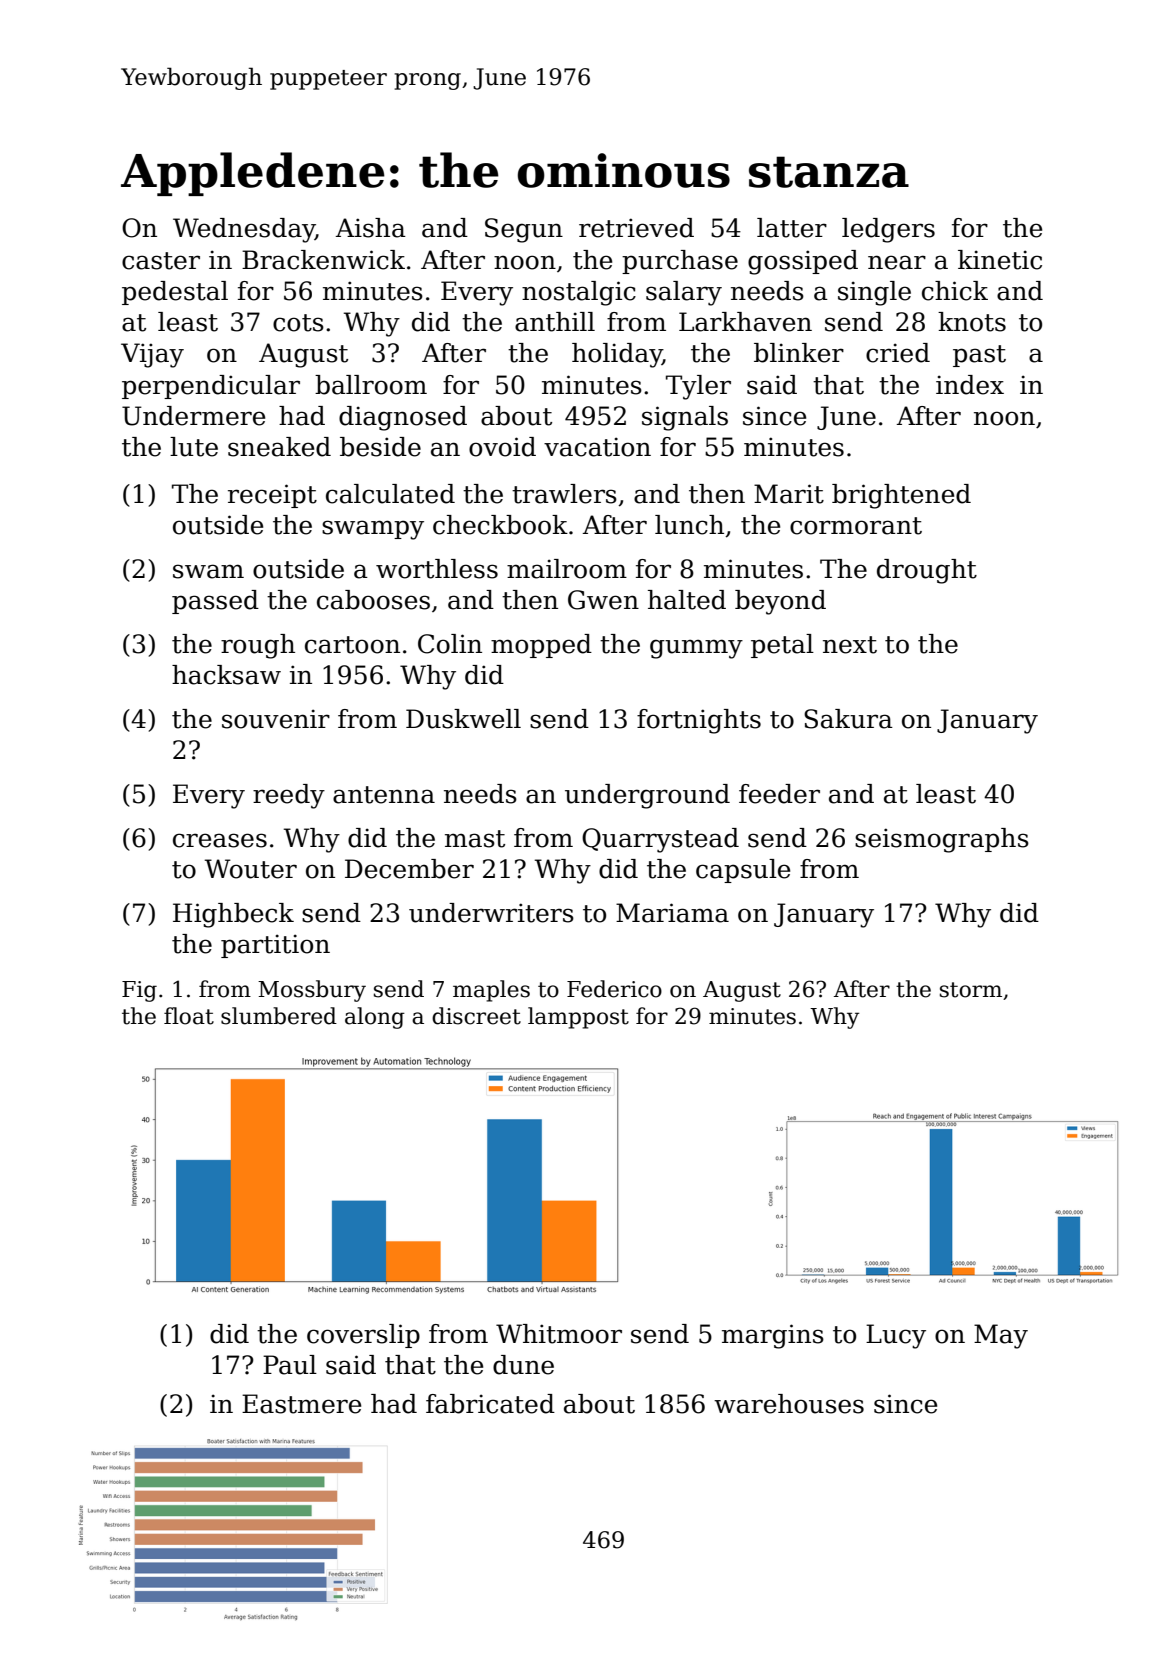 This screenshot has width=1165, height=1654. What do you see at coordinates (792, 228) in the screenshot?
I see `latter` at bounding box center [792, 228].
